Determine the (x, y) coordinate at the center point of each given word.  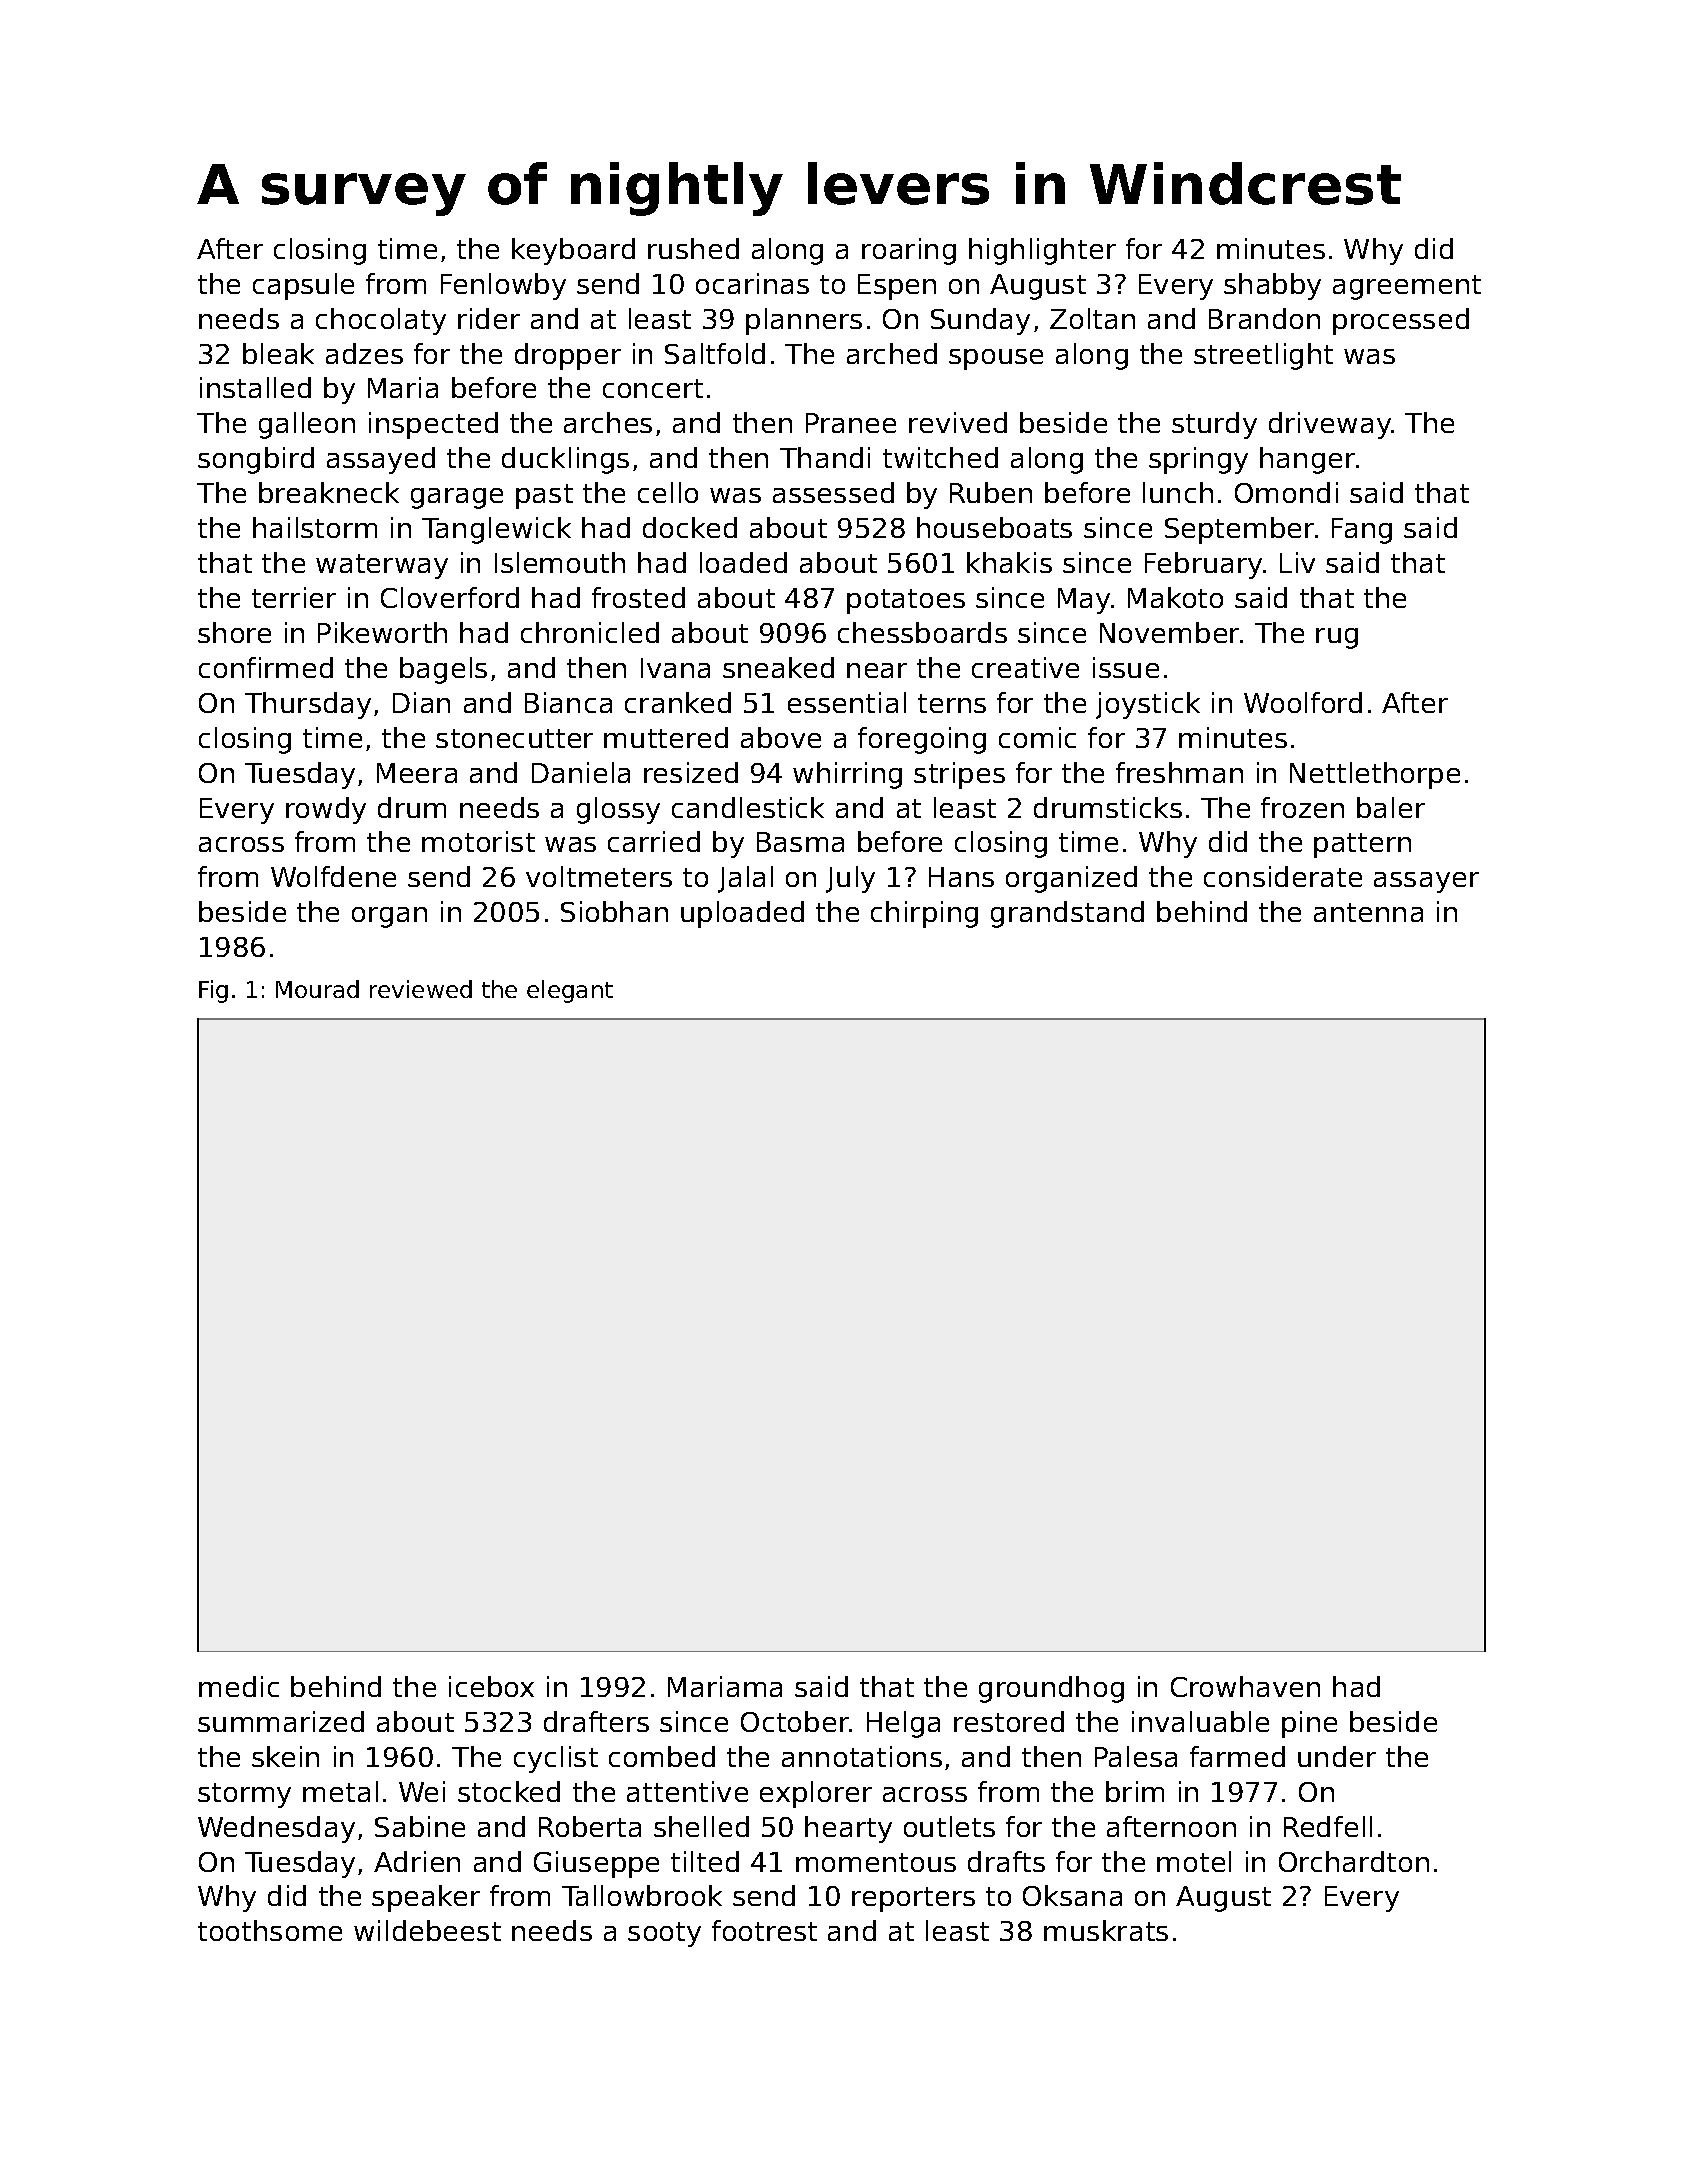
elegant (570, 991)
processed (1401, 321)
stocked (509, 1791)
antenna (1368, 912)
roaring (909, 251)
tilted (705, 1861)
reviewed (421, 989)
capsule (303, 286)
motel (1194, 1861)
